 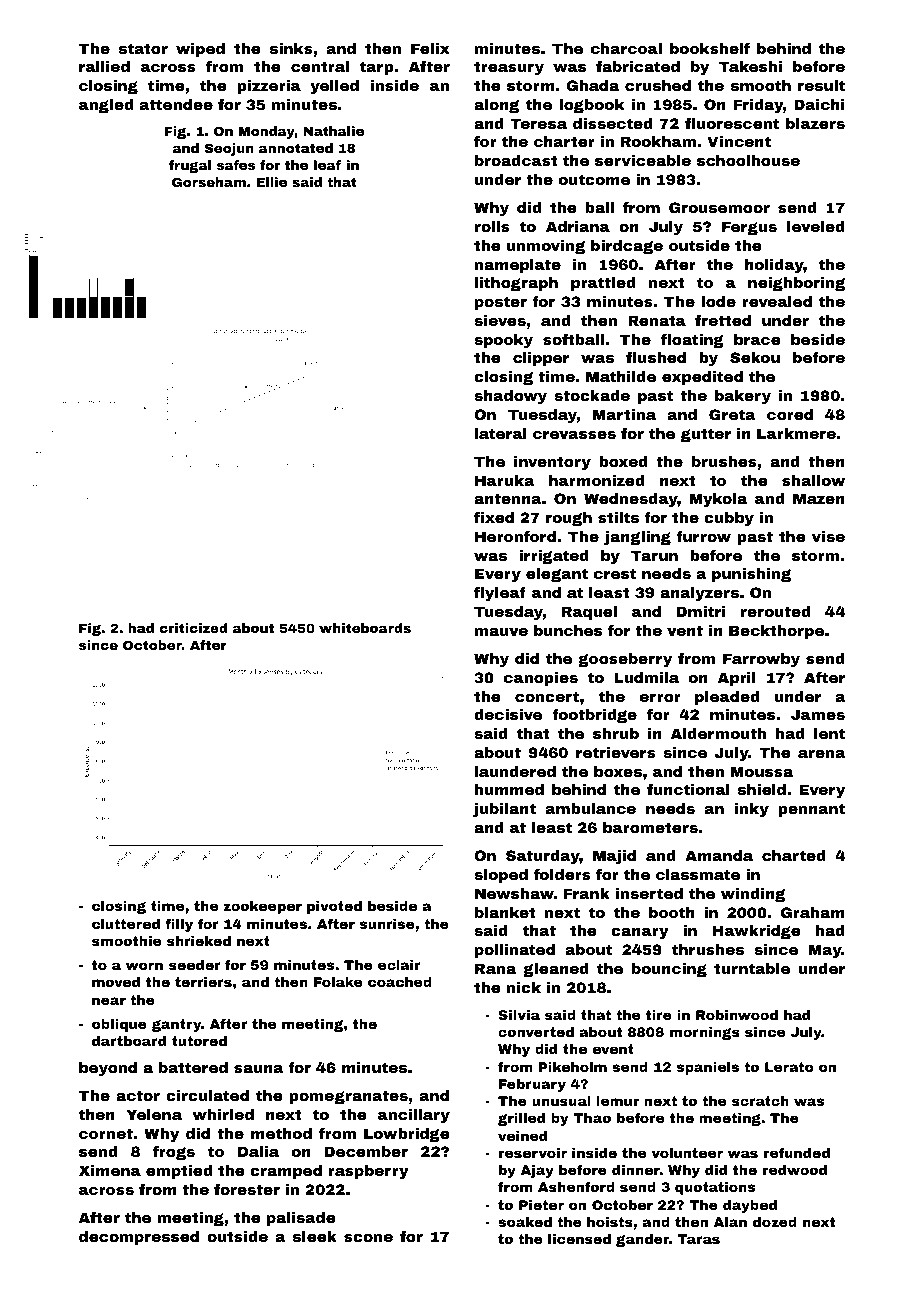 What do you see at coordinates (365, 628) in the screenshot?
I see `whiteboards` at bounding box center [365, 628].
